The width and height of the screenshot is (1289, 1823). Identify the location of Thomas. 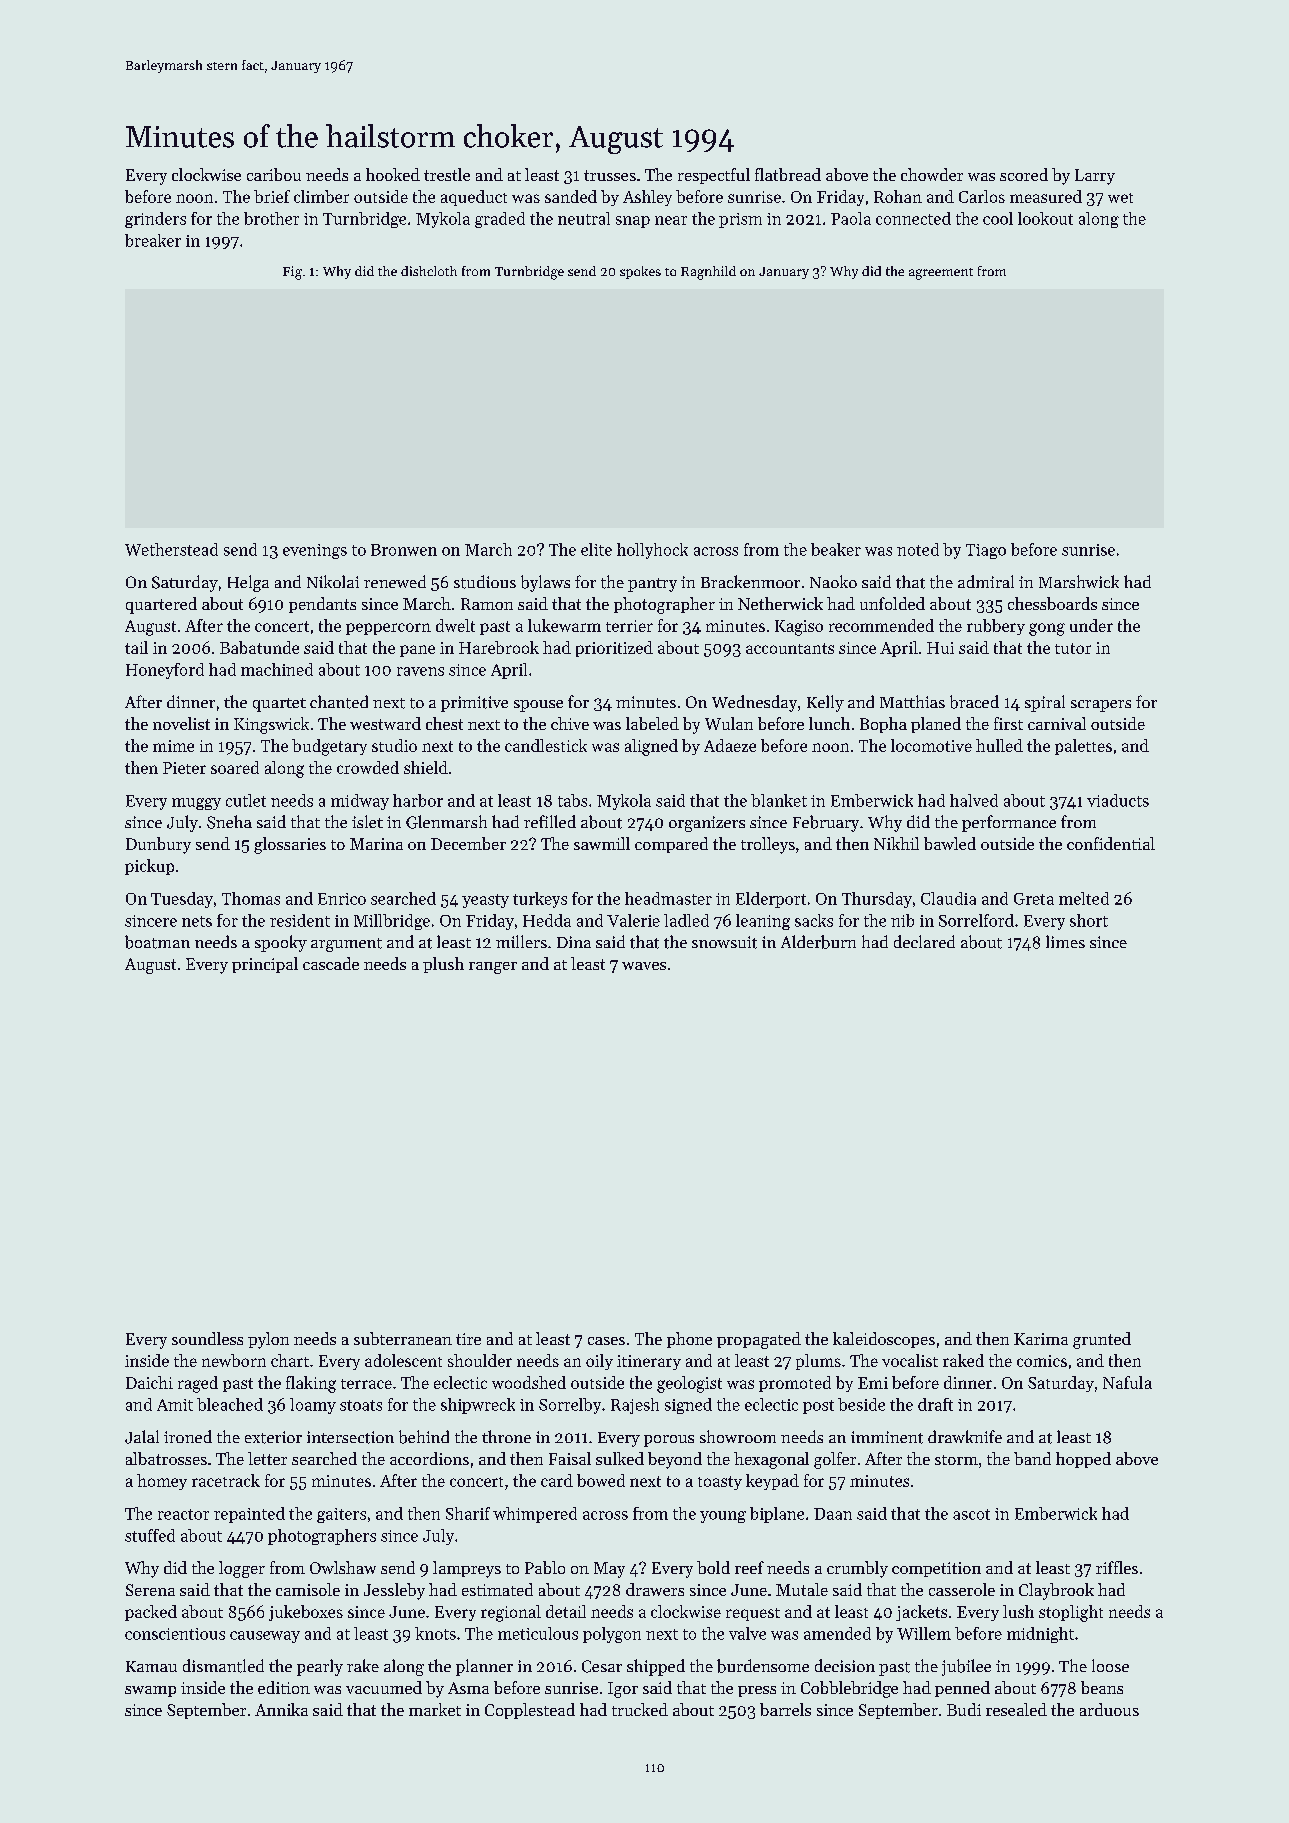
(251, 898).
